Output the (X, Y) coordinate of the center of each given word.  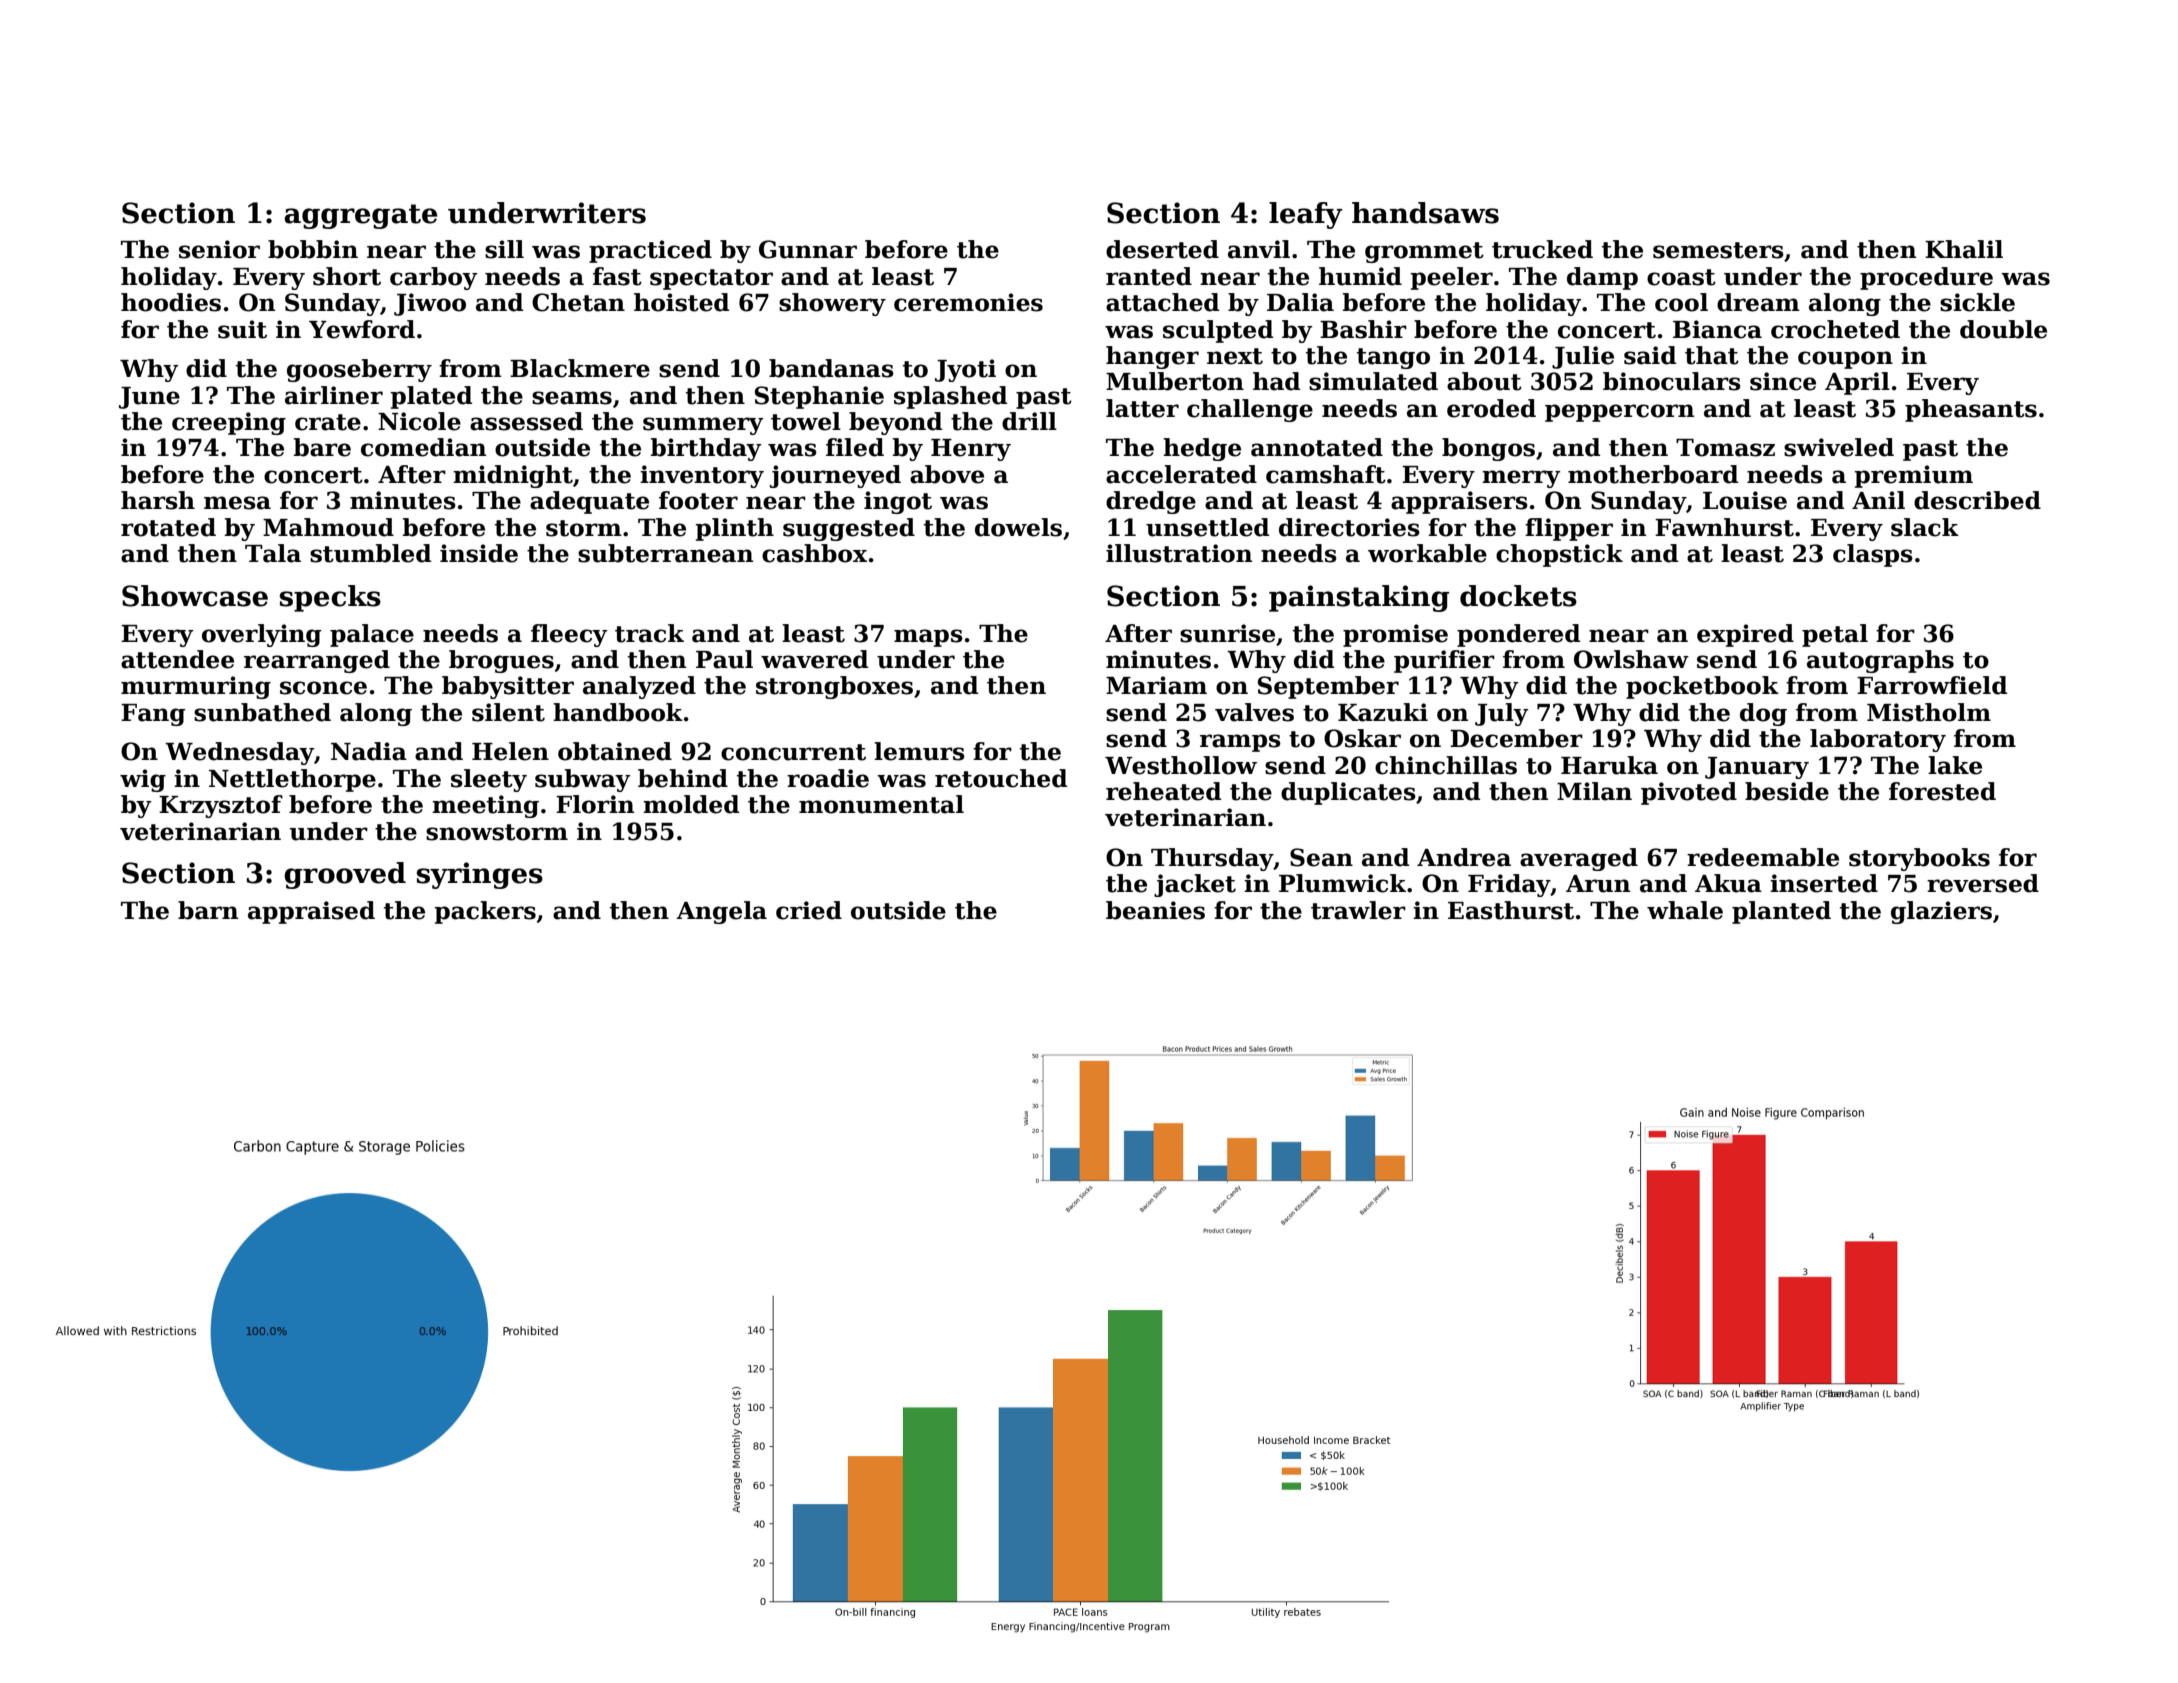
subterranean (665, 553)
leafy (1306, 215)
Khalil (1964, 249)
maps (928, 638)
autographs (1880, 661)
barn (208, 910)
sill (504, 249)
